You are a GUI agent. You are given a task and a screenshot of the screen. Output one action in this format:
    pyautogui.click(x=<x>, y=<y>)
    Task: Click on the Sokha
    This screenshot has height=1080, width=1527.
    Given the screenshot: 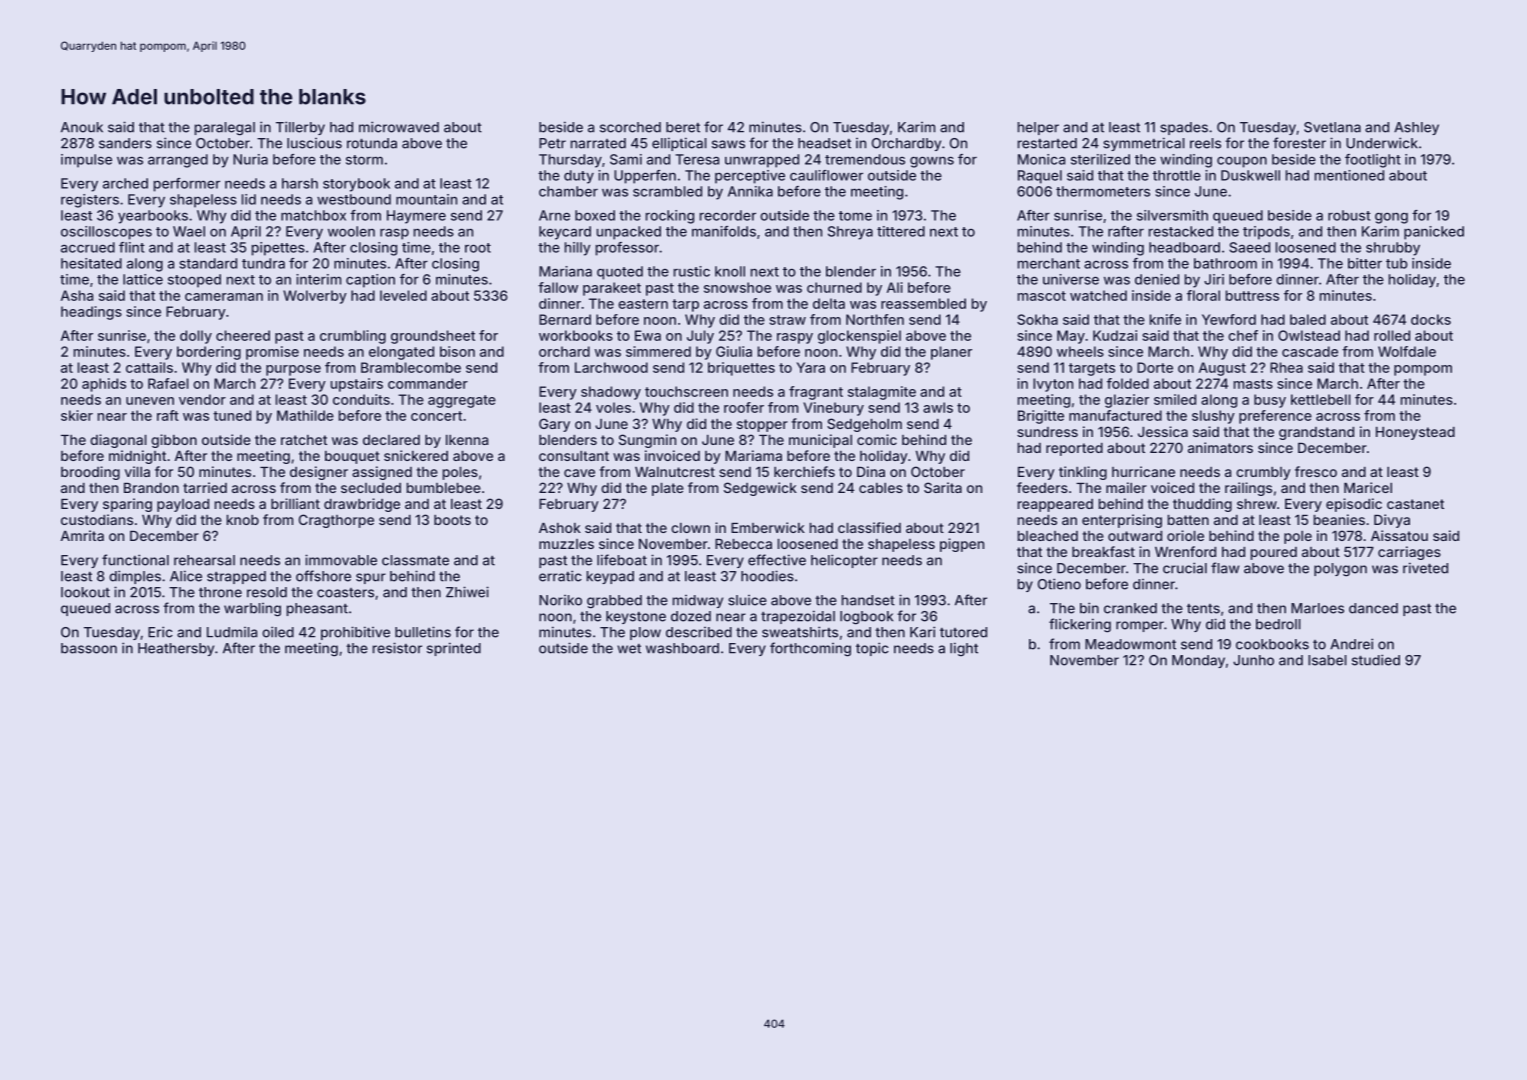 What is the action you would take?
    pyautogui.click(x=1037, y=319)
